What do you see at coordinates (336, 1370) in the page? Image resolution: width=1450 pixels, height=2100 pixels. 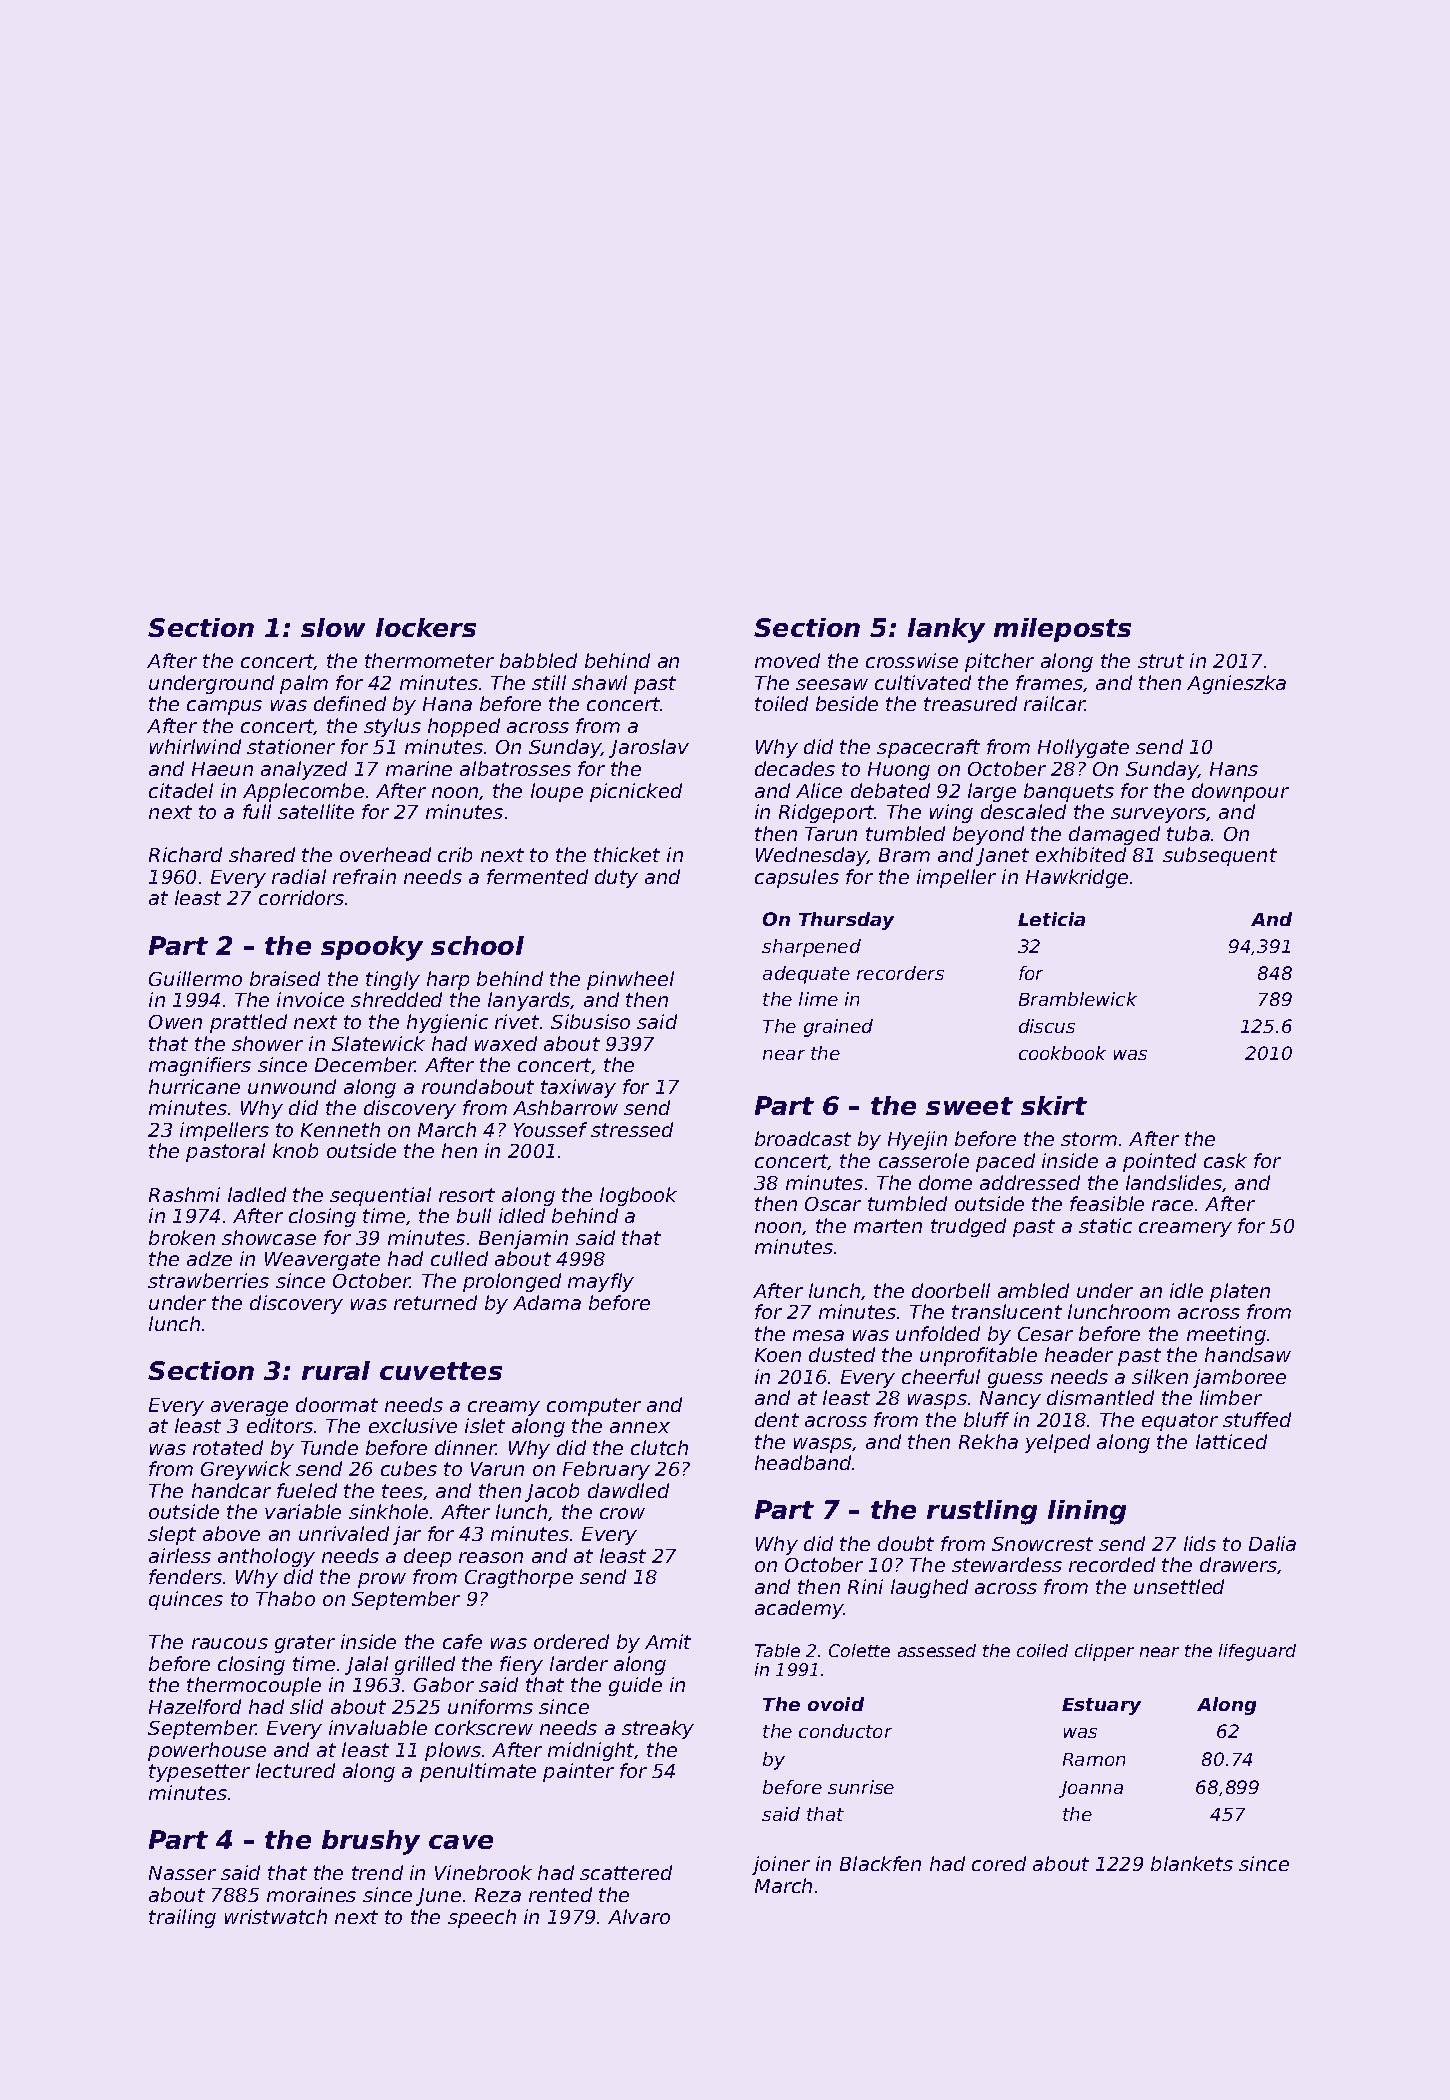 I see `rural` at bounding box center [336, 1370].
